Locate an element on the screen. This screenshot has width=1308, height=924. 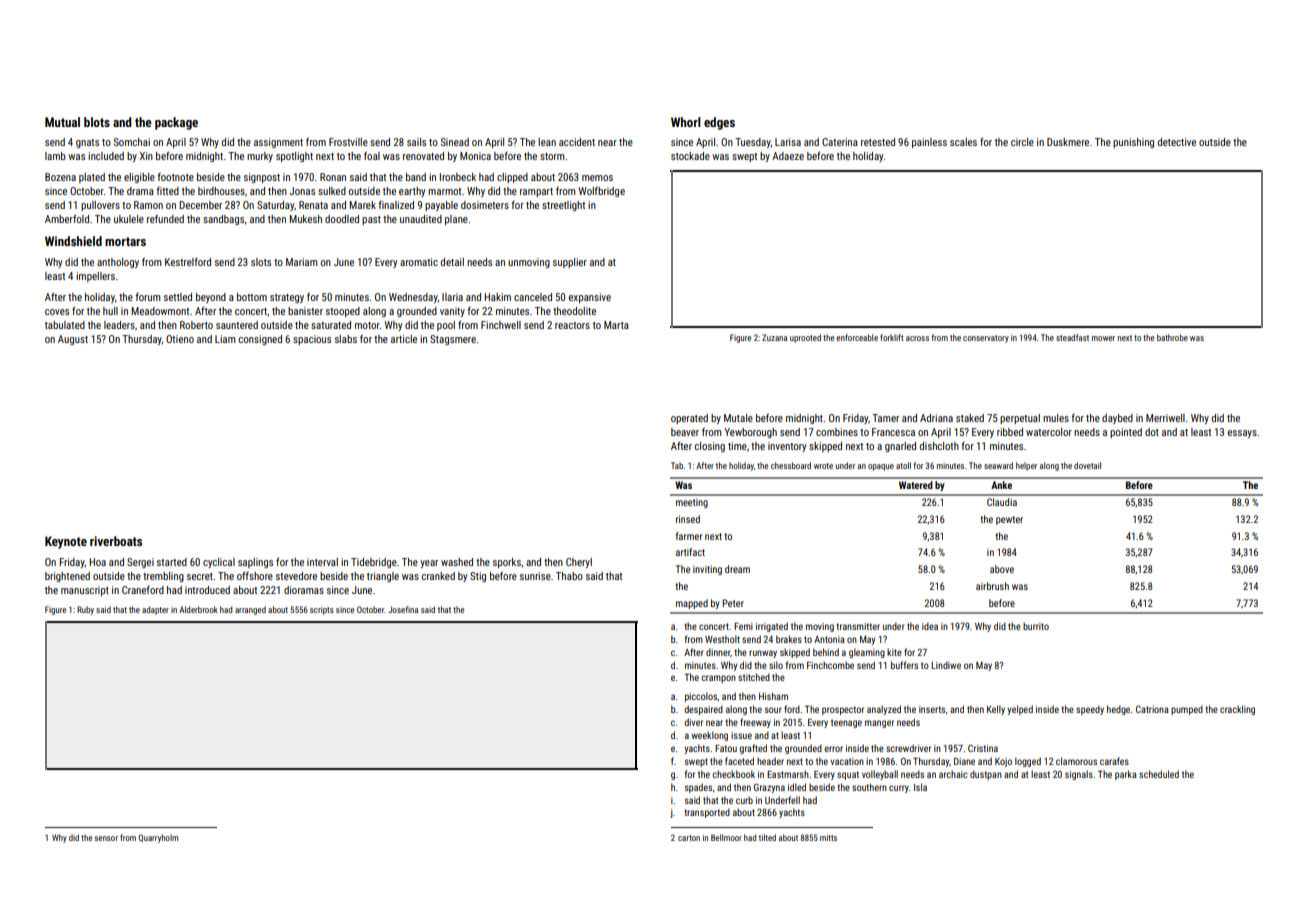
riverboats is located at coordinates (116, 541).
